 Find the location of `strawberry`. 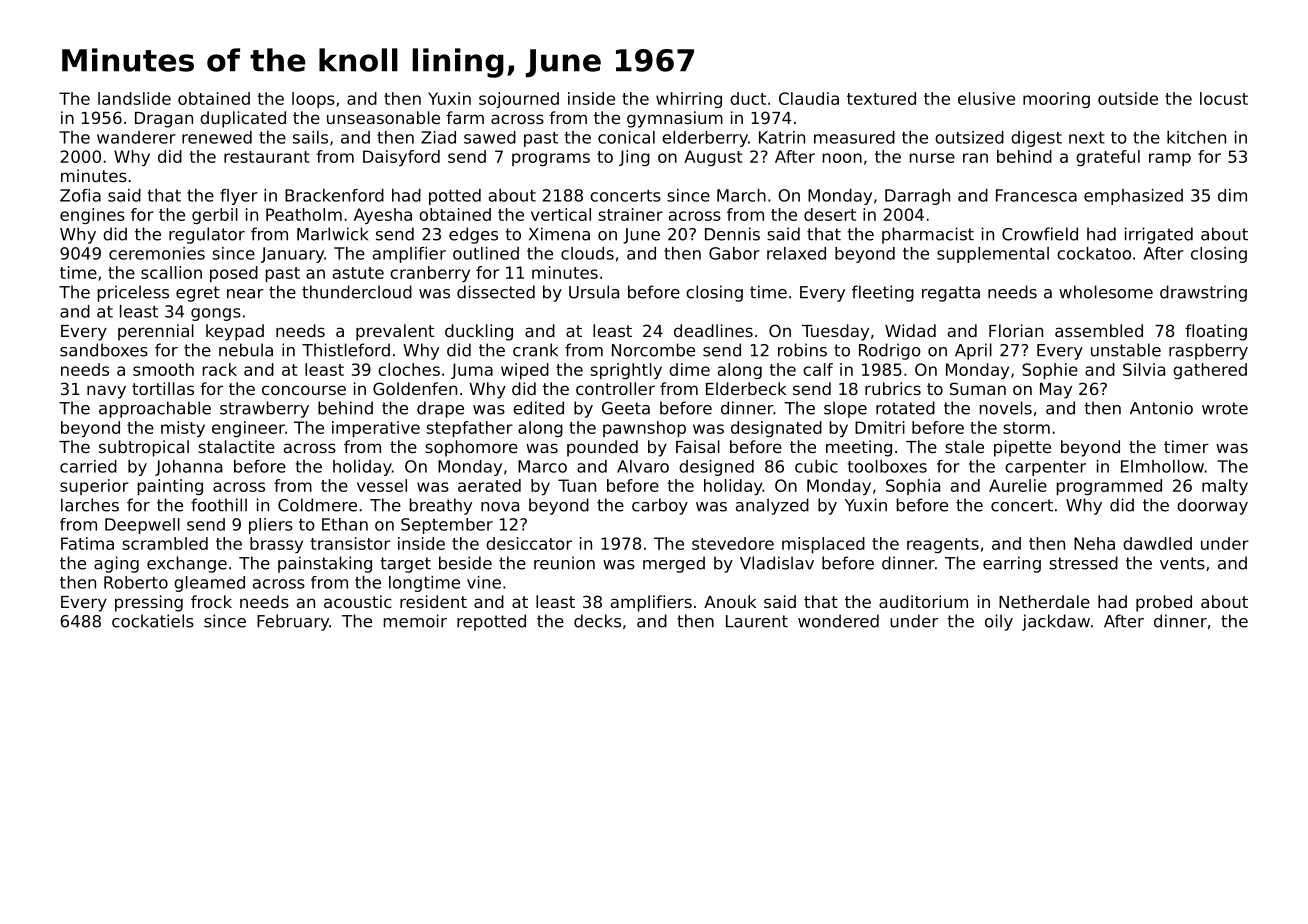

strawberry is located at coordinates (264, 409).
